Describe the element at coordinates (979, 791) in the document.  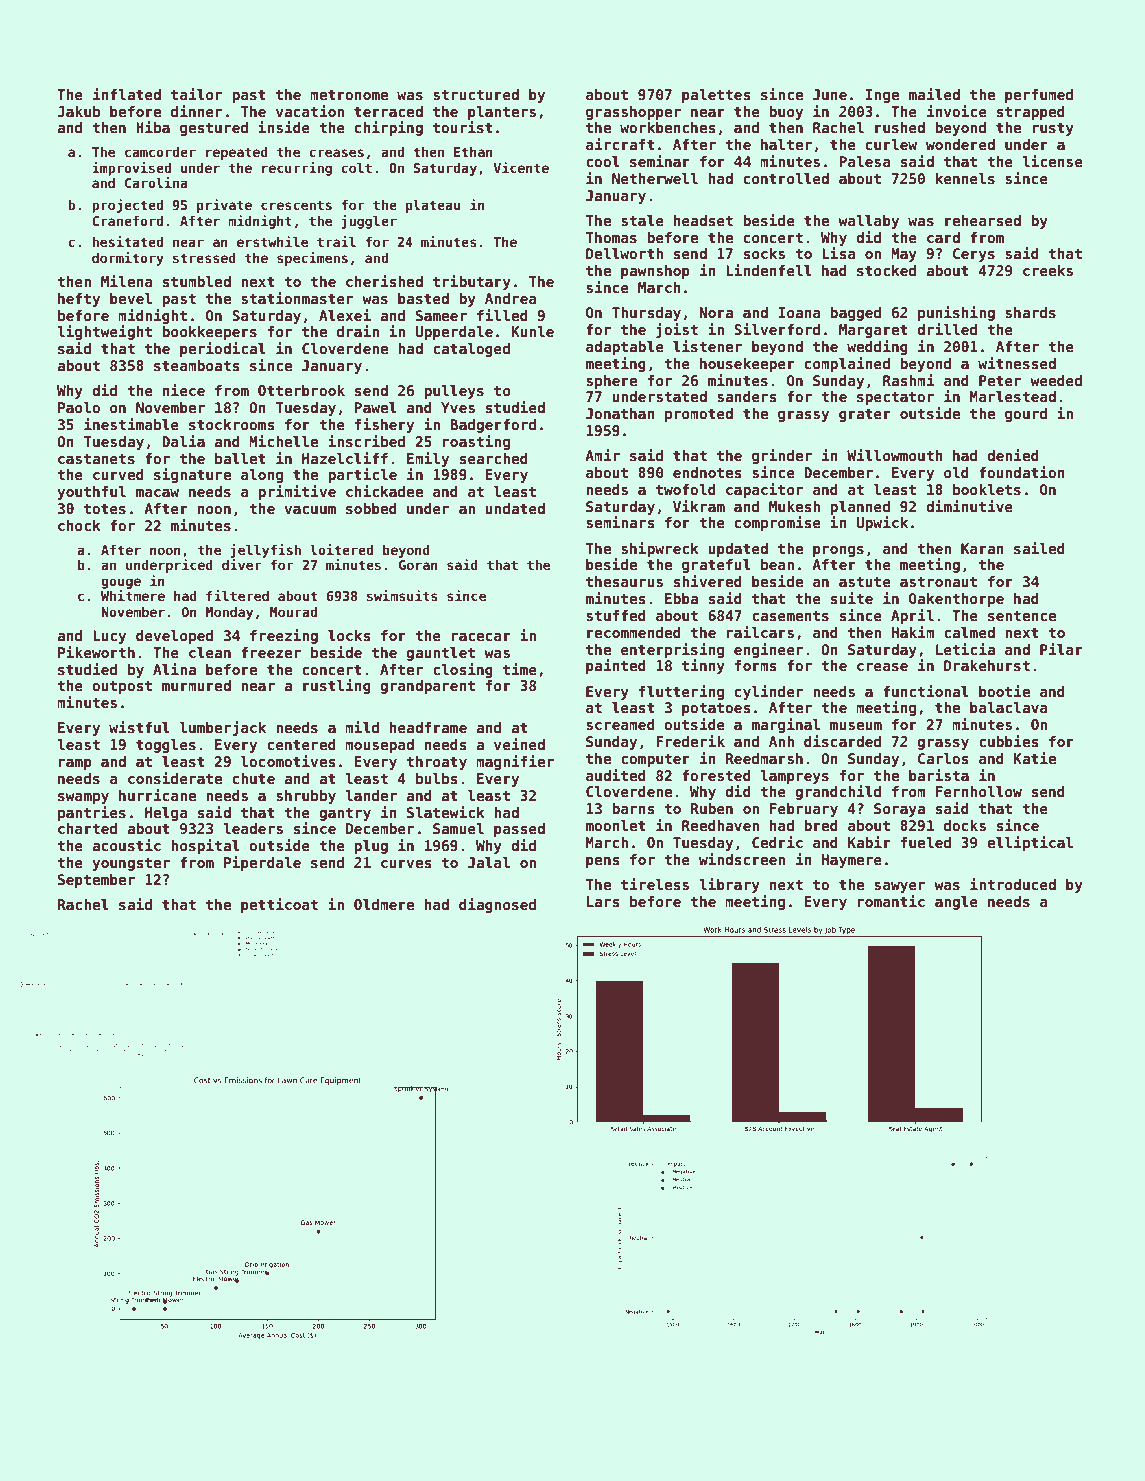
I see `Fernhollow` at that location.
